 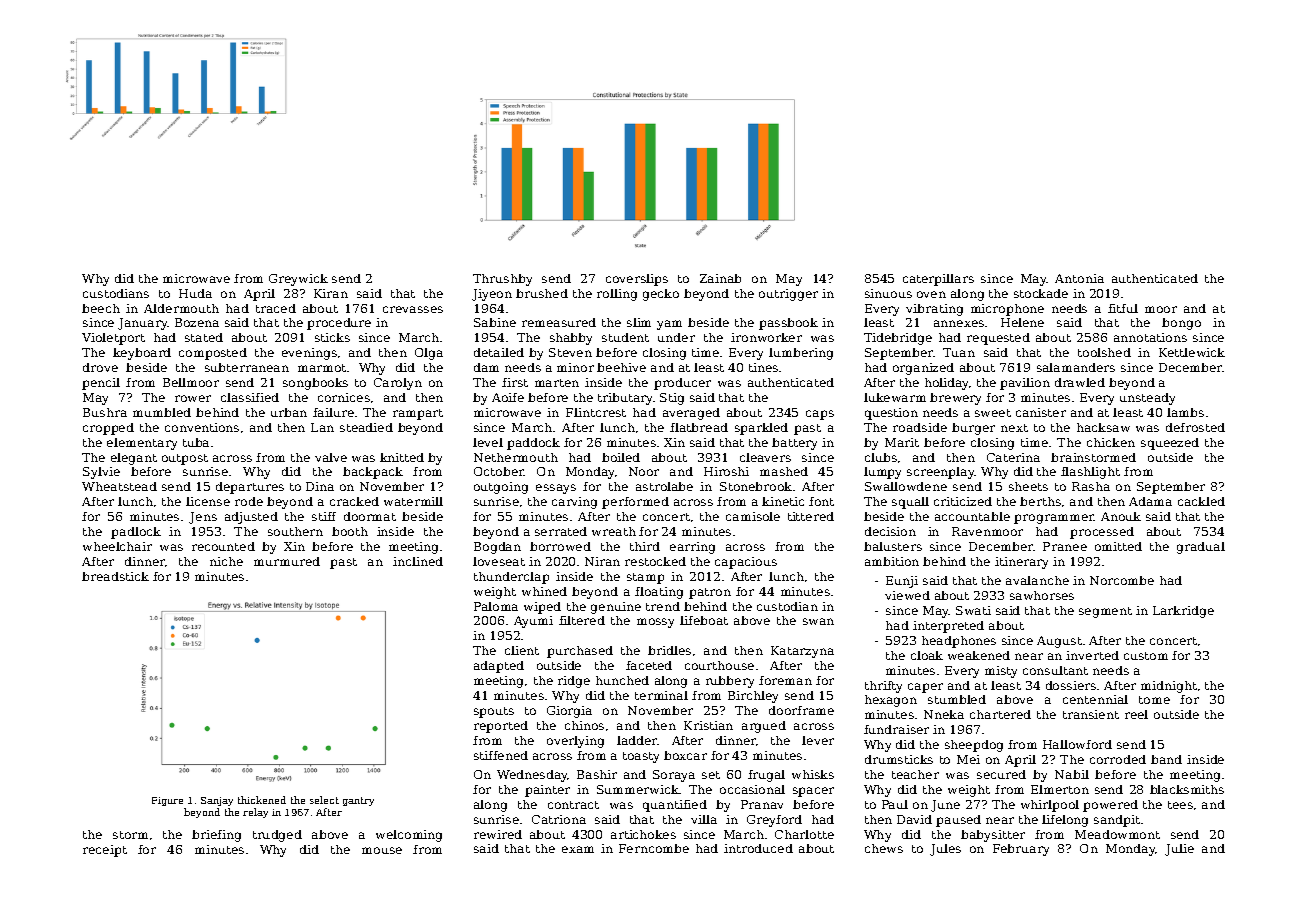 I want to click on departures, so click(x=250, y=488).
